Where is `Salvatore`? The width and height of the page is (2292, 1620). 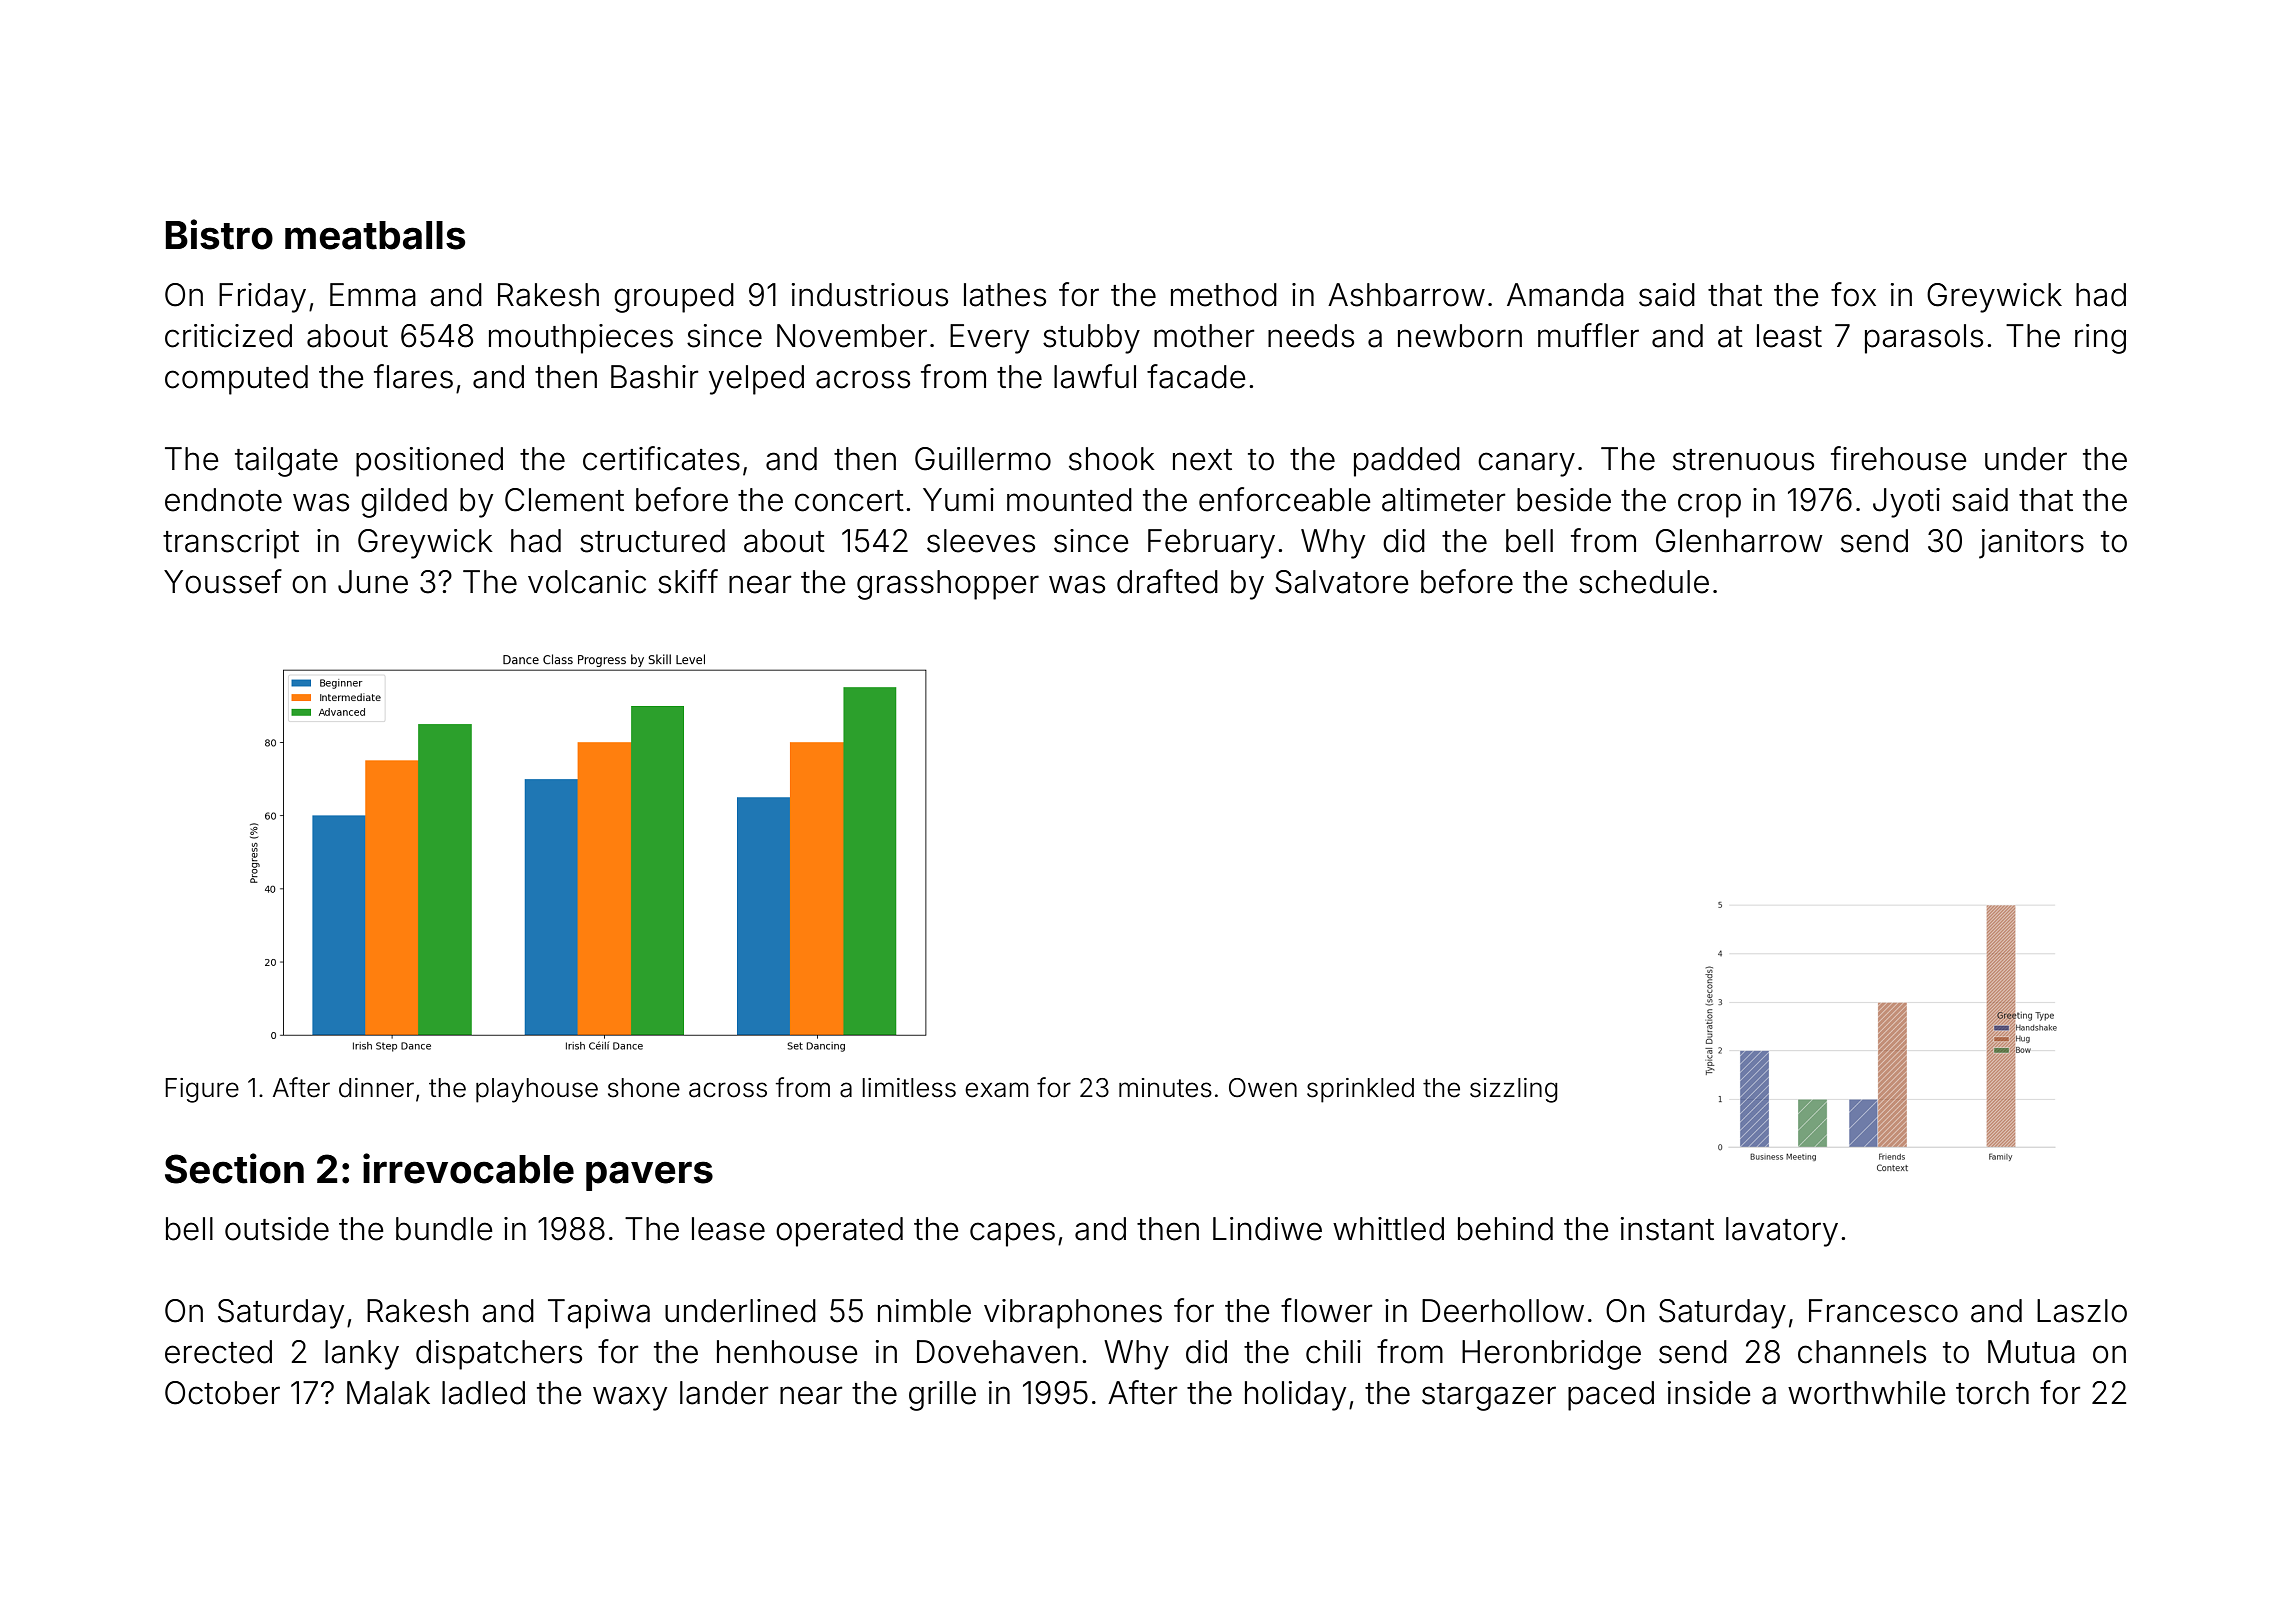 Salvatore is located at coordinates (1342, 582).
